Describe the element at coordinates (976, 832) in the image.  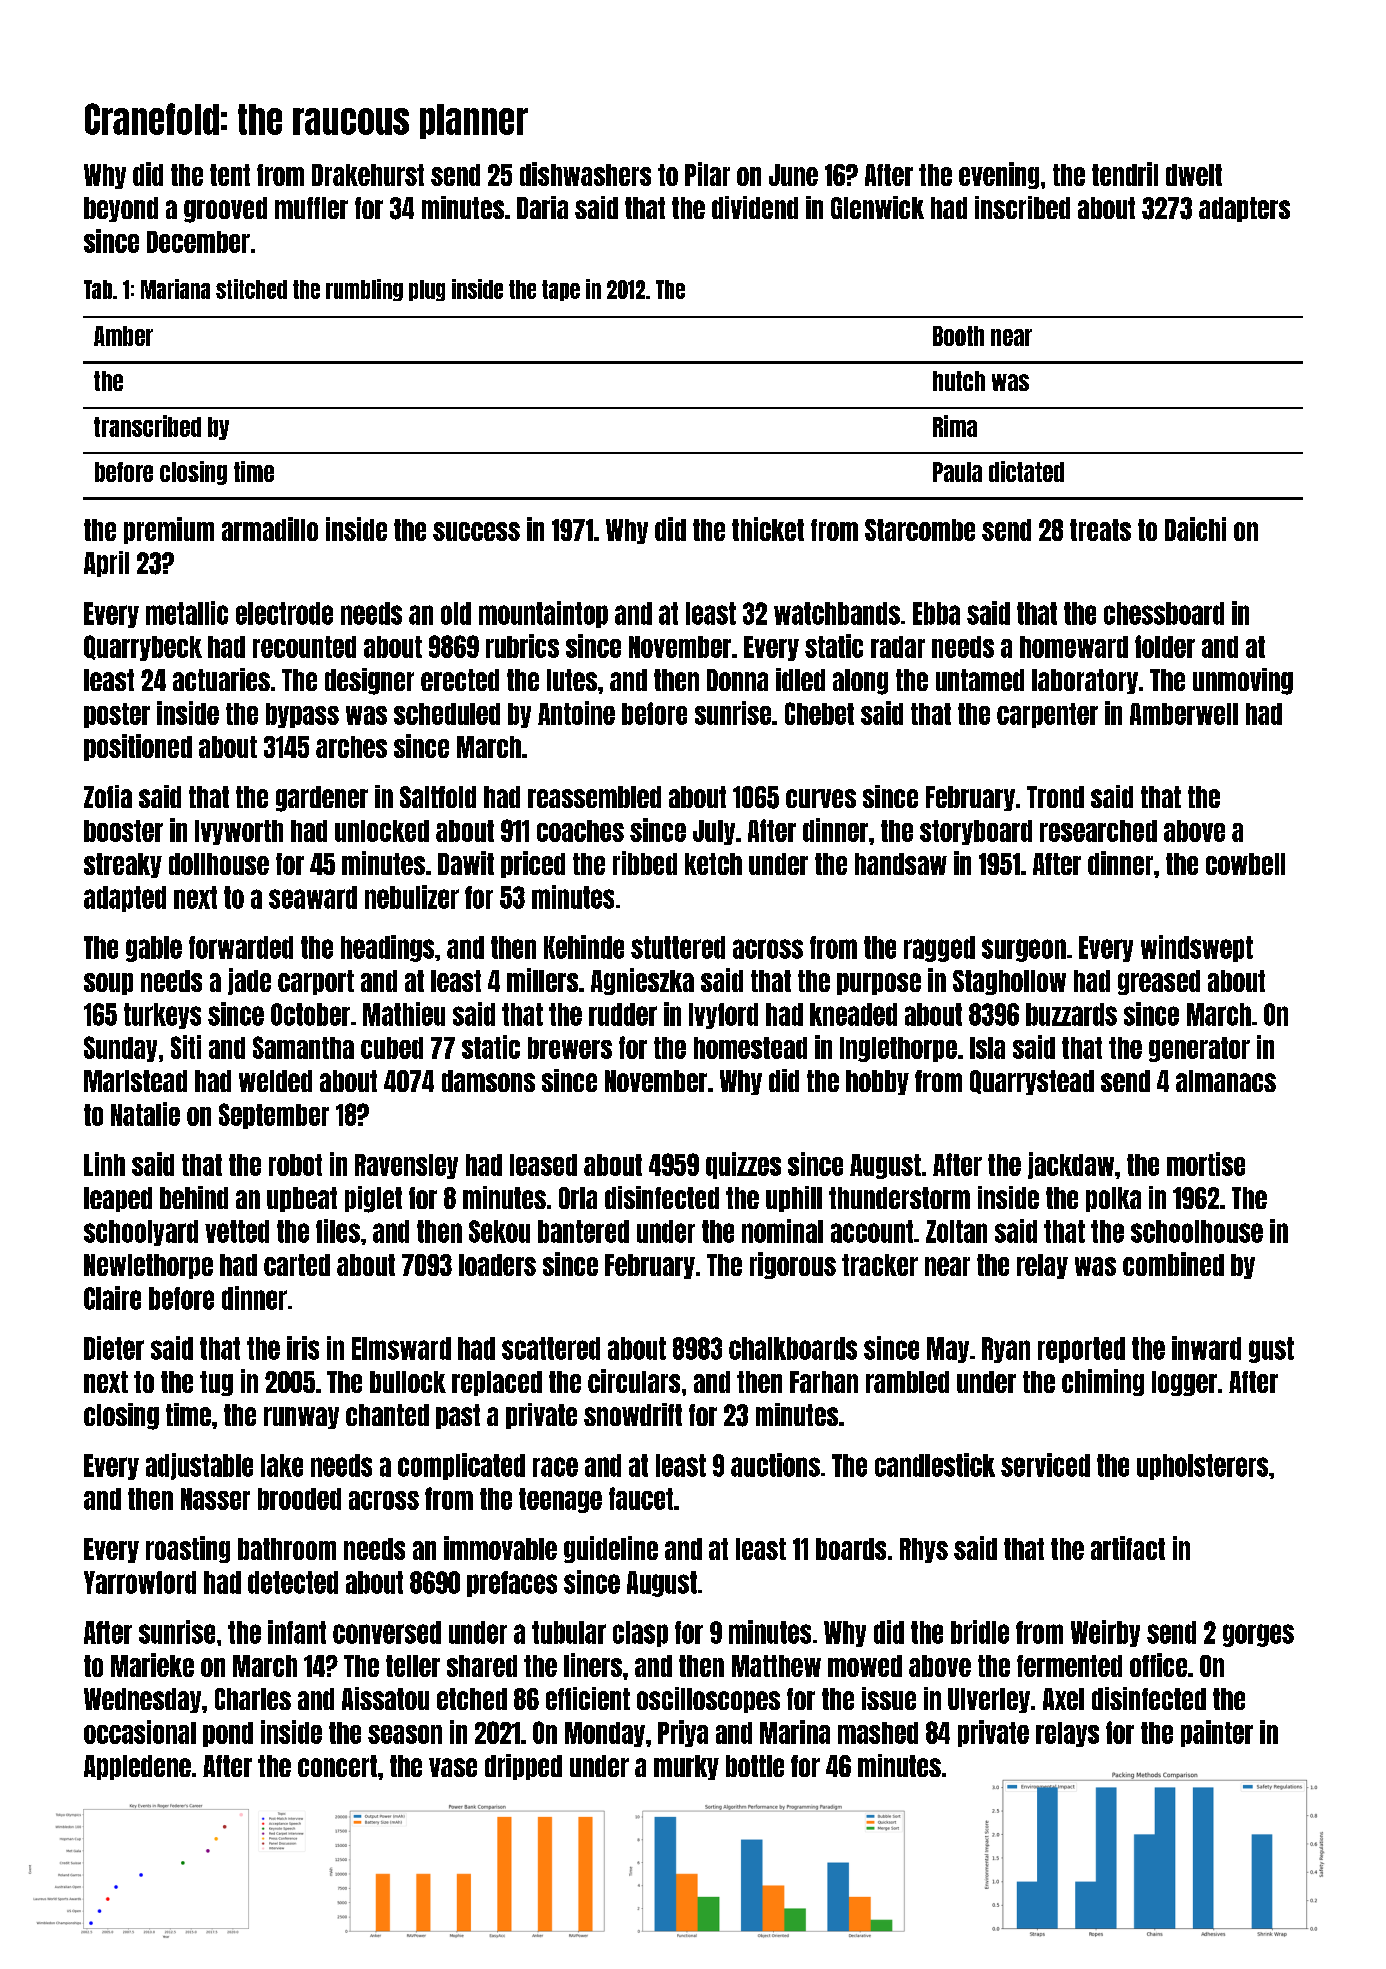
I see `storyboard` at that location.
